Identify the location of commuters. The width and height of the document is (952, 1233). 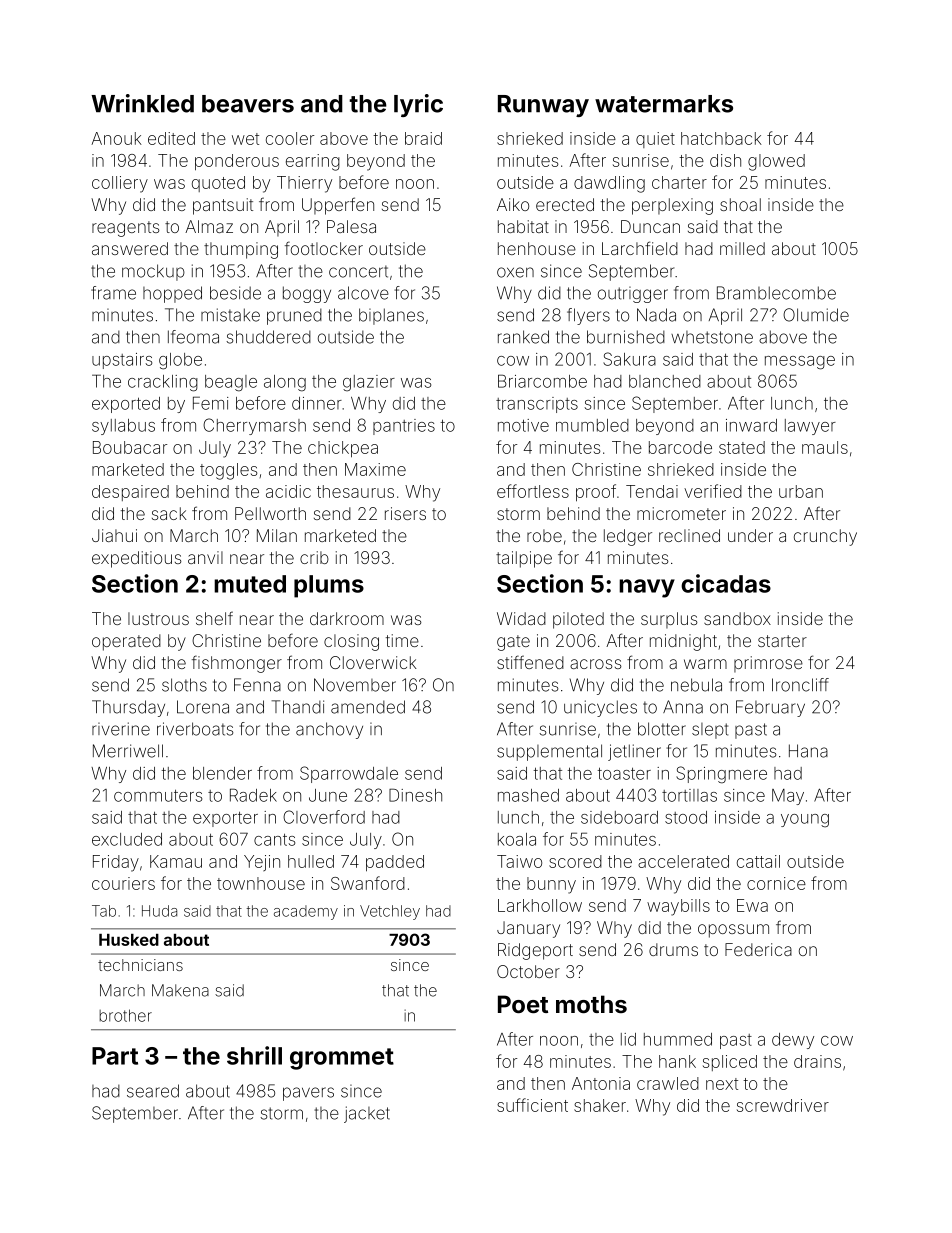
(158, 796).
